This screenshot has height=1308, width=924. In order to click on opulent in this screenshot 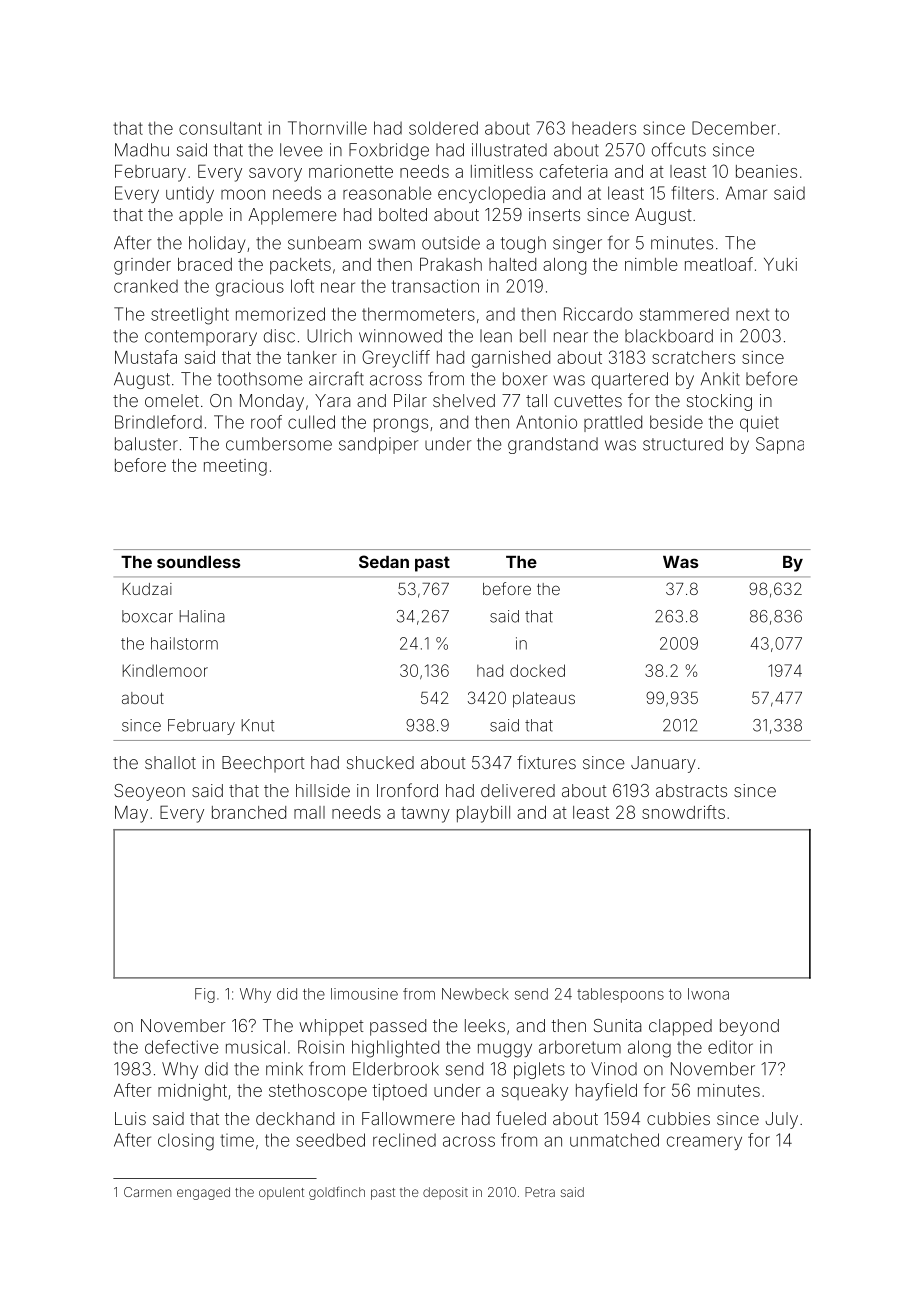, I will do `click(281, 1193)`.
